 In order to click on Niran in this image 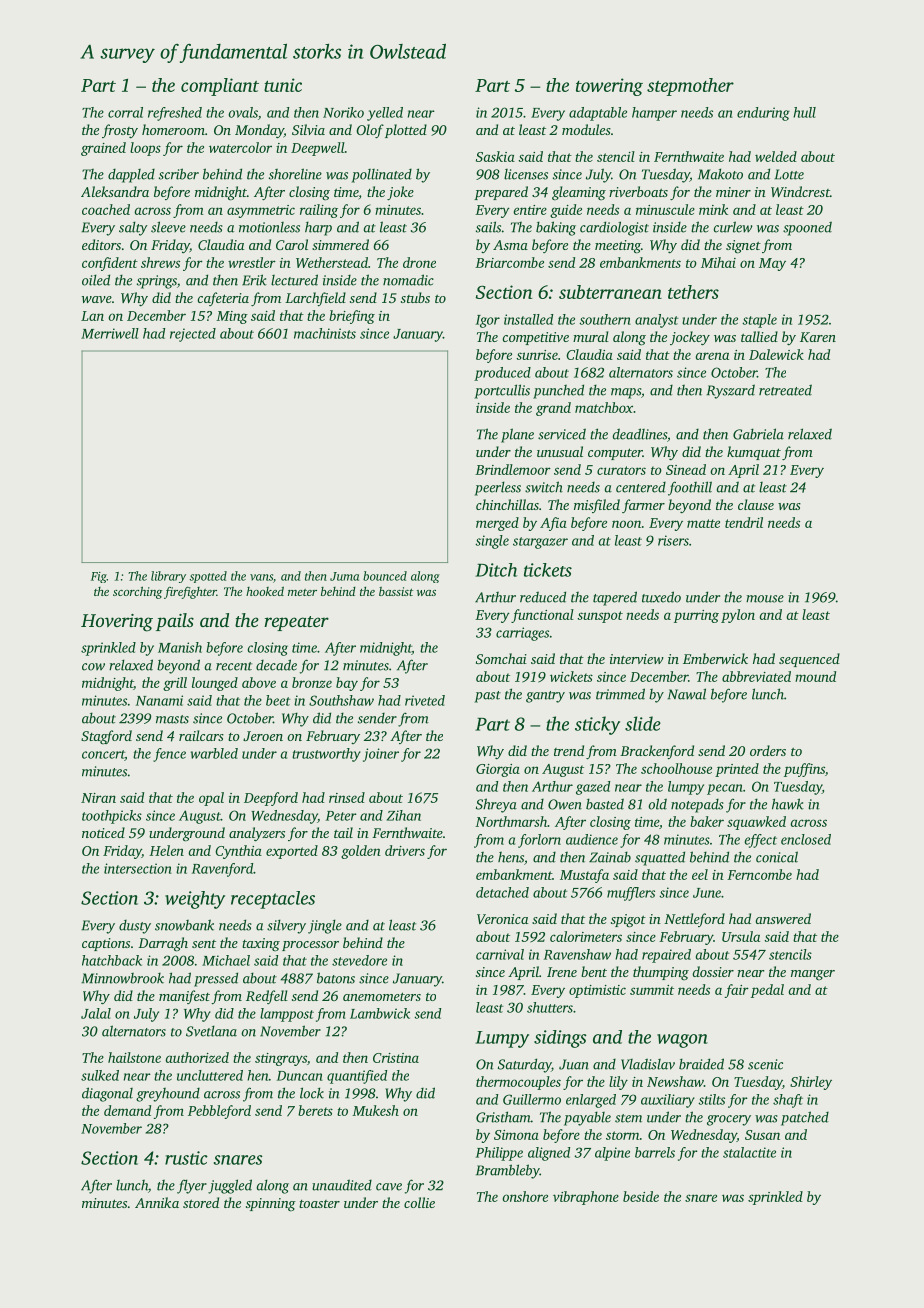, I will do `click(98, 798)`.
